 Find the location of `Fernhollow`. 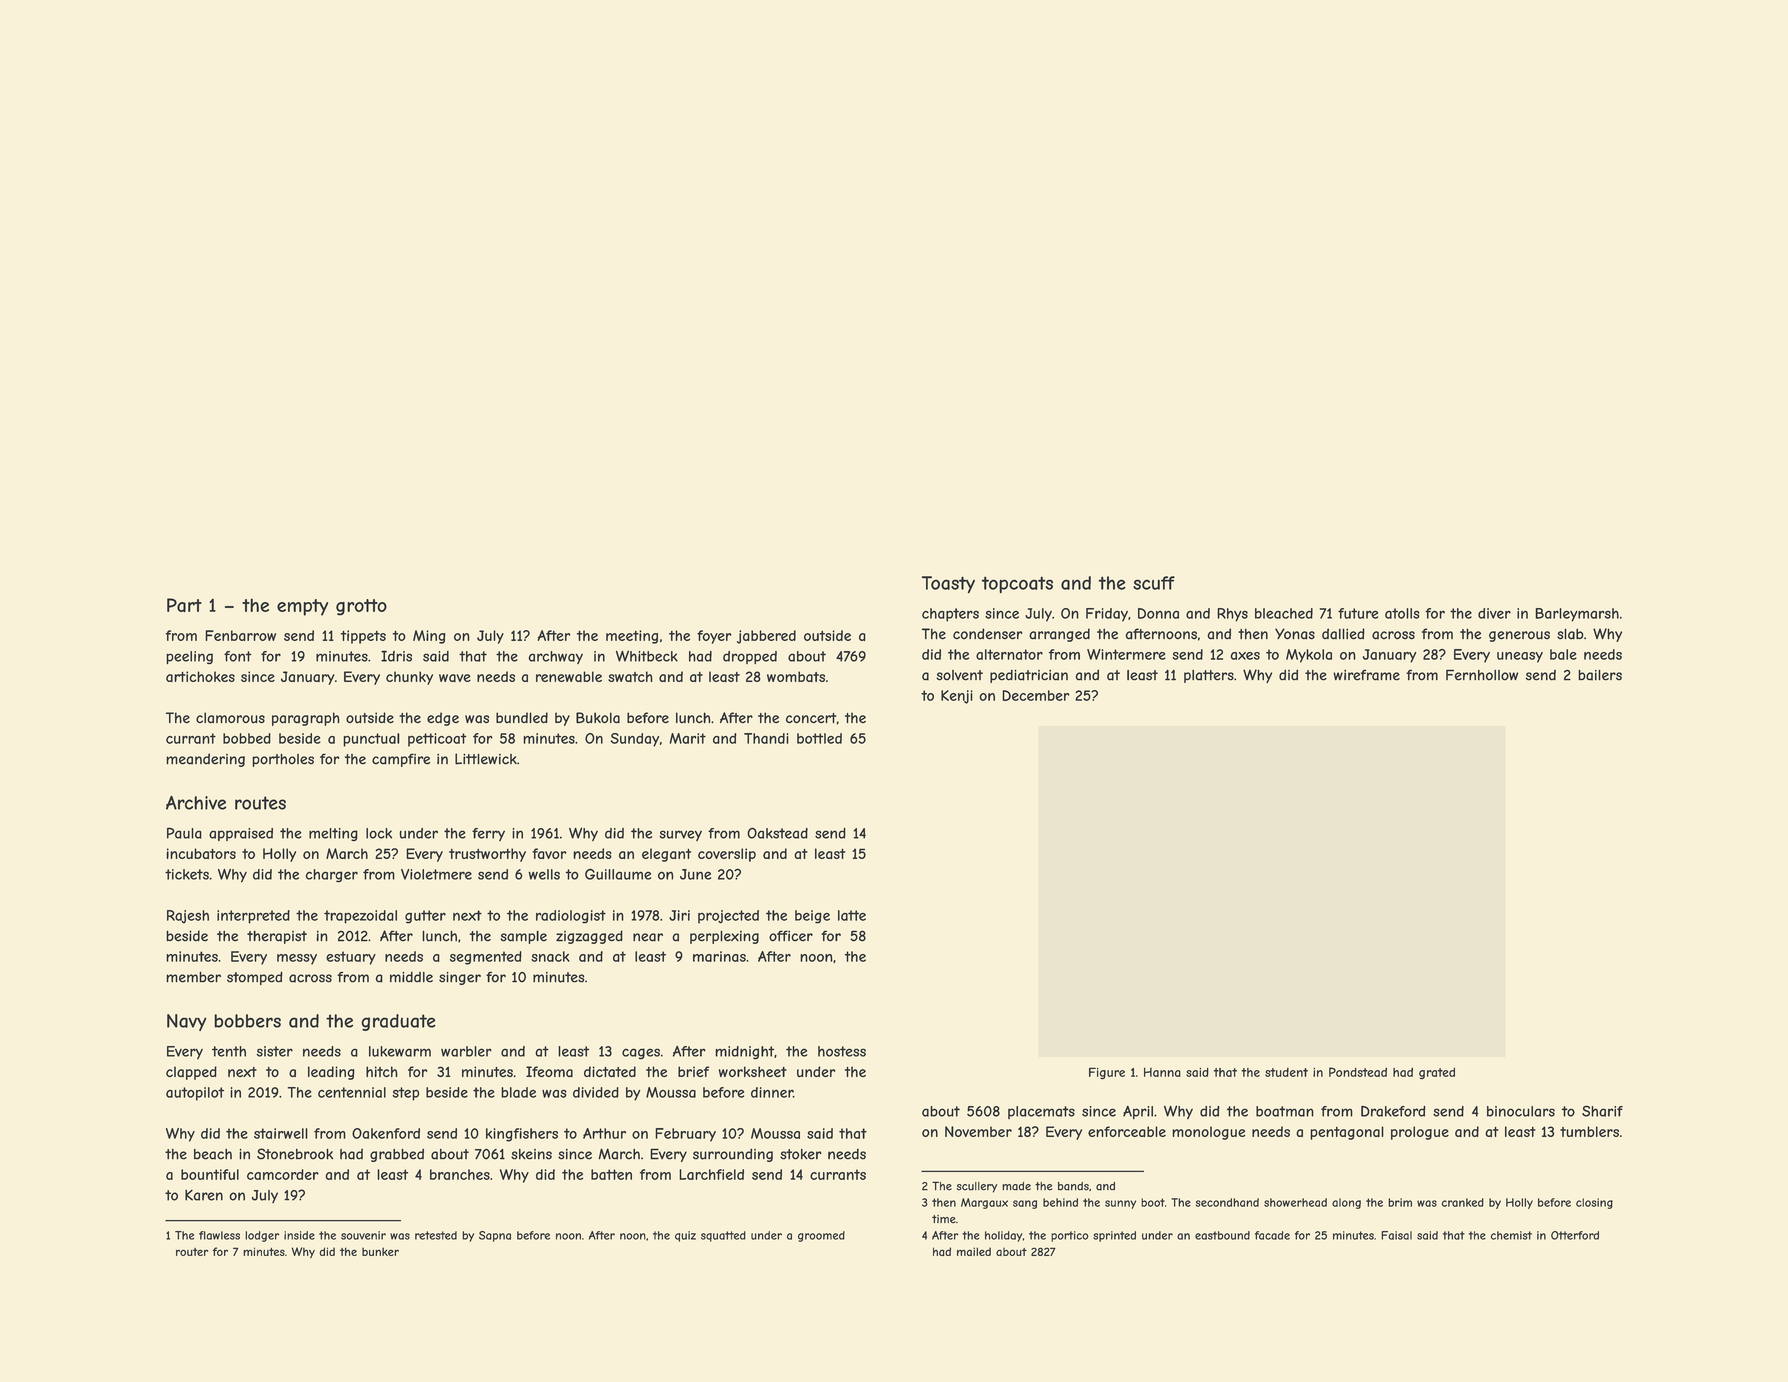

Fernhollow is located at coordinates (1482, 675).
